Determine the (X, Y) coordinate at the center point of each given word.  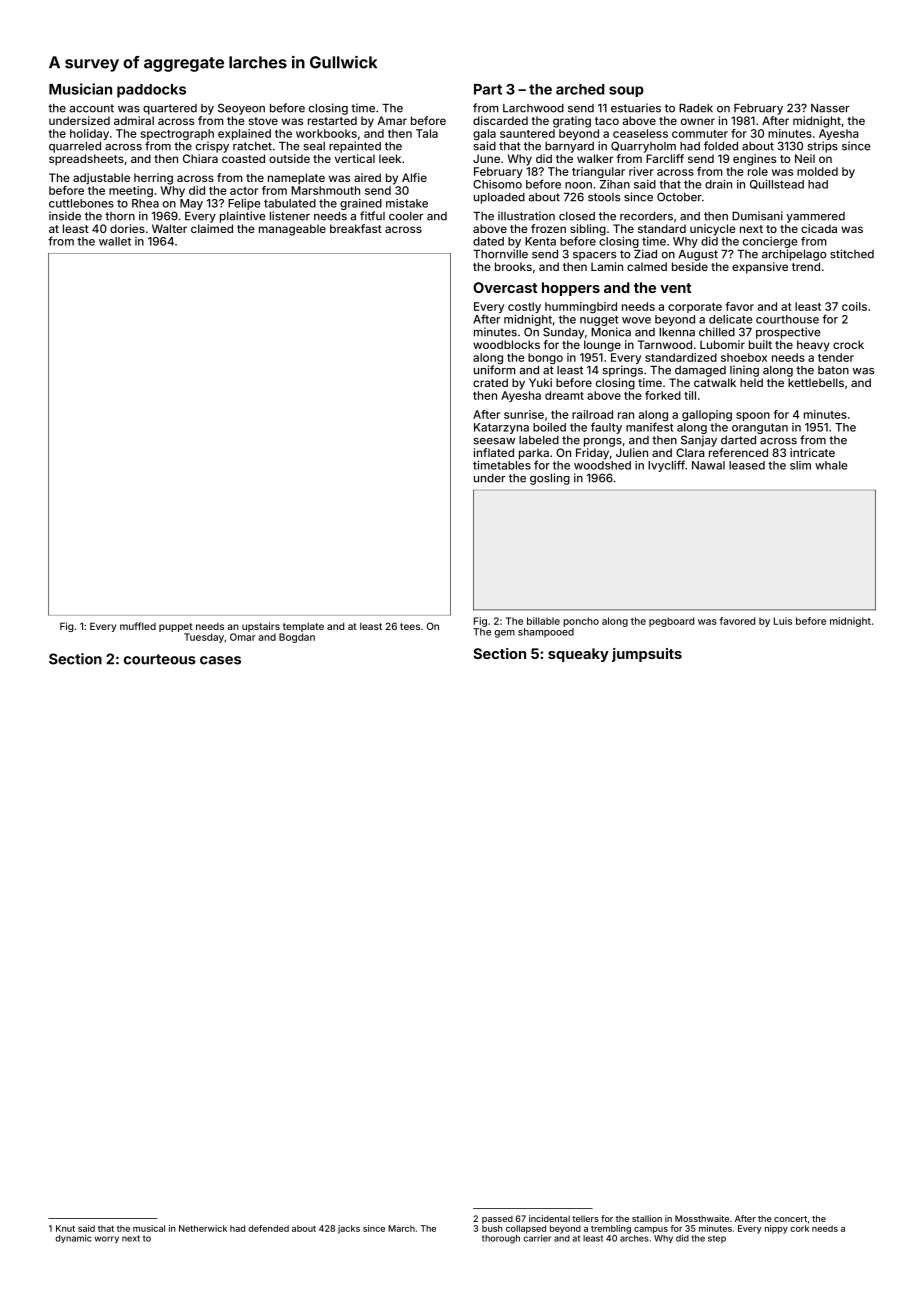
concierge (770, 242)
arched (580, 89)
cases (220, 660)
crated (490, 382)
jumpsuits (647, 655)
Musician (80, 89)
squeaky (578, 655)
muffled (138, 626)
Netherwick (203, 1228)
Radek (696, 108)
